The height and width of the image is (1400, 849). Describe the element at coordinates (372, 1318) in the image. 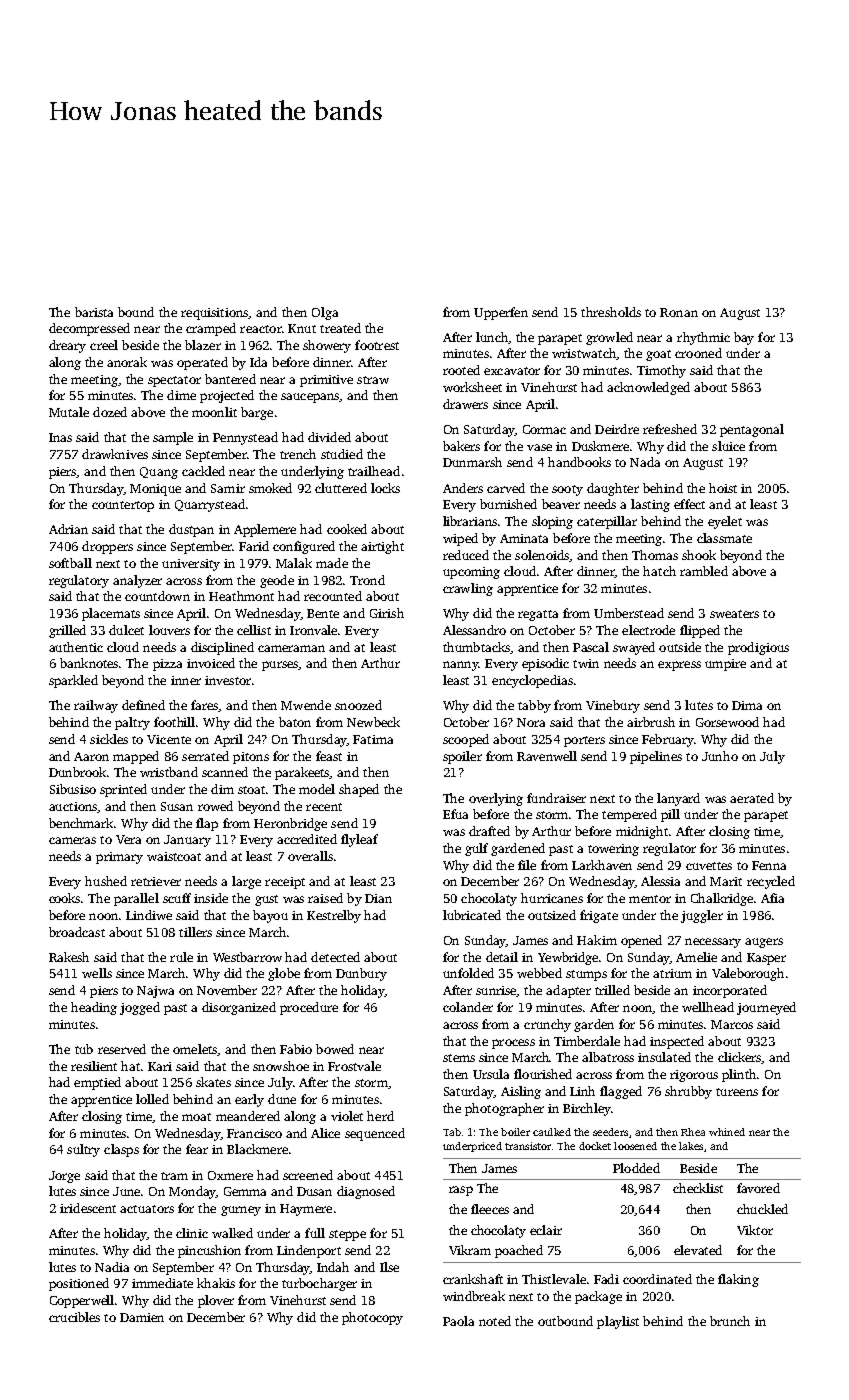

I see `photocopy` at that location.
